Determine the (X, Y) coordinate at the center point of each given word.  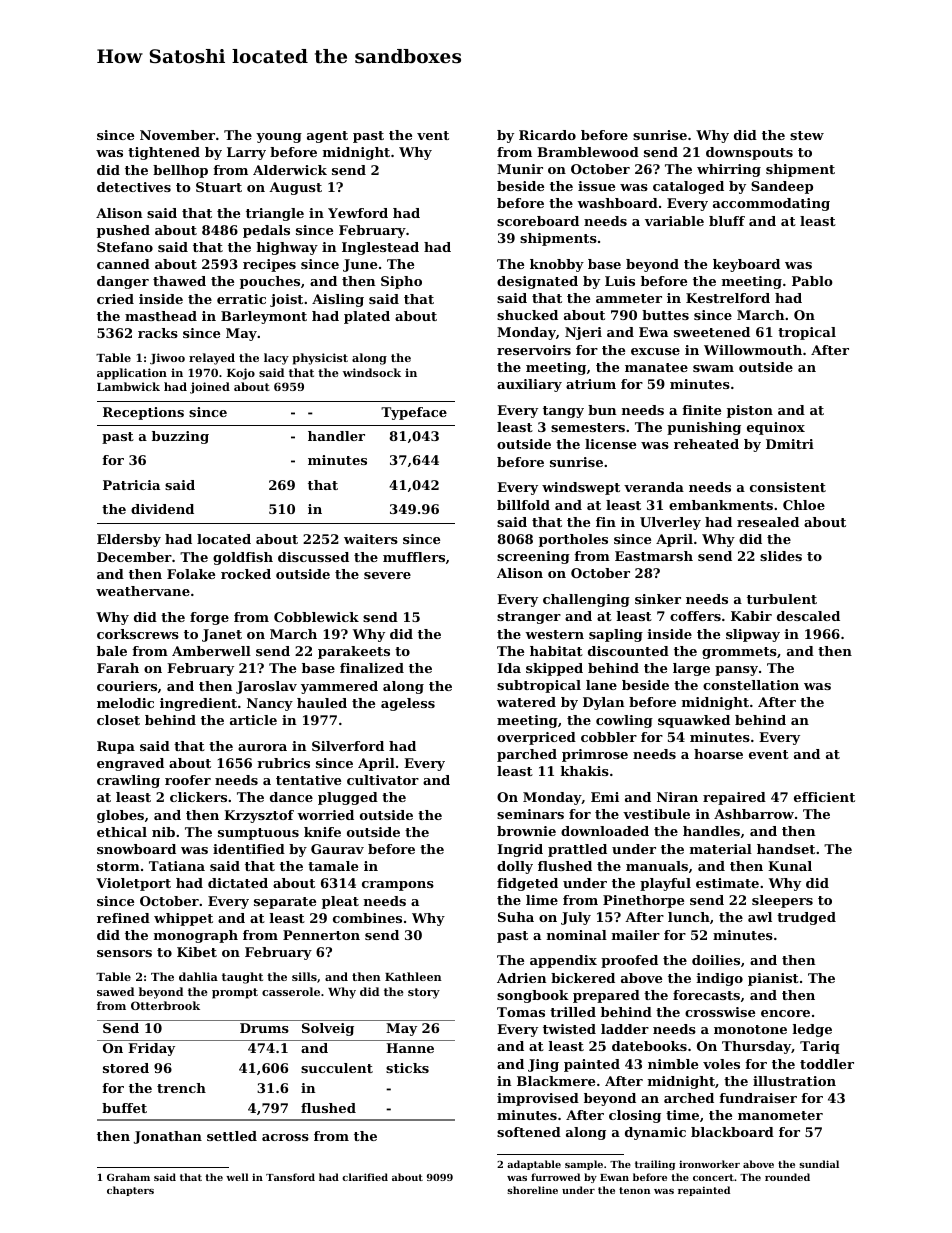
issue (596, 186)
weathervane (143, 591)
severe (387, 575)
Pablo (812, 281)
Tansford (290, 1177)
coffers (695, 616)
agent (327, 137)
